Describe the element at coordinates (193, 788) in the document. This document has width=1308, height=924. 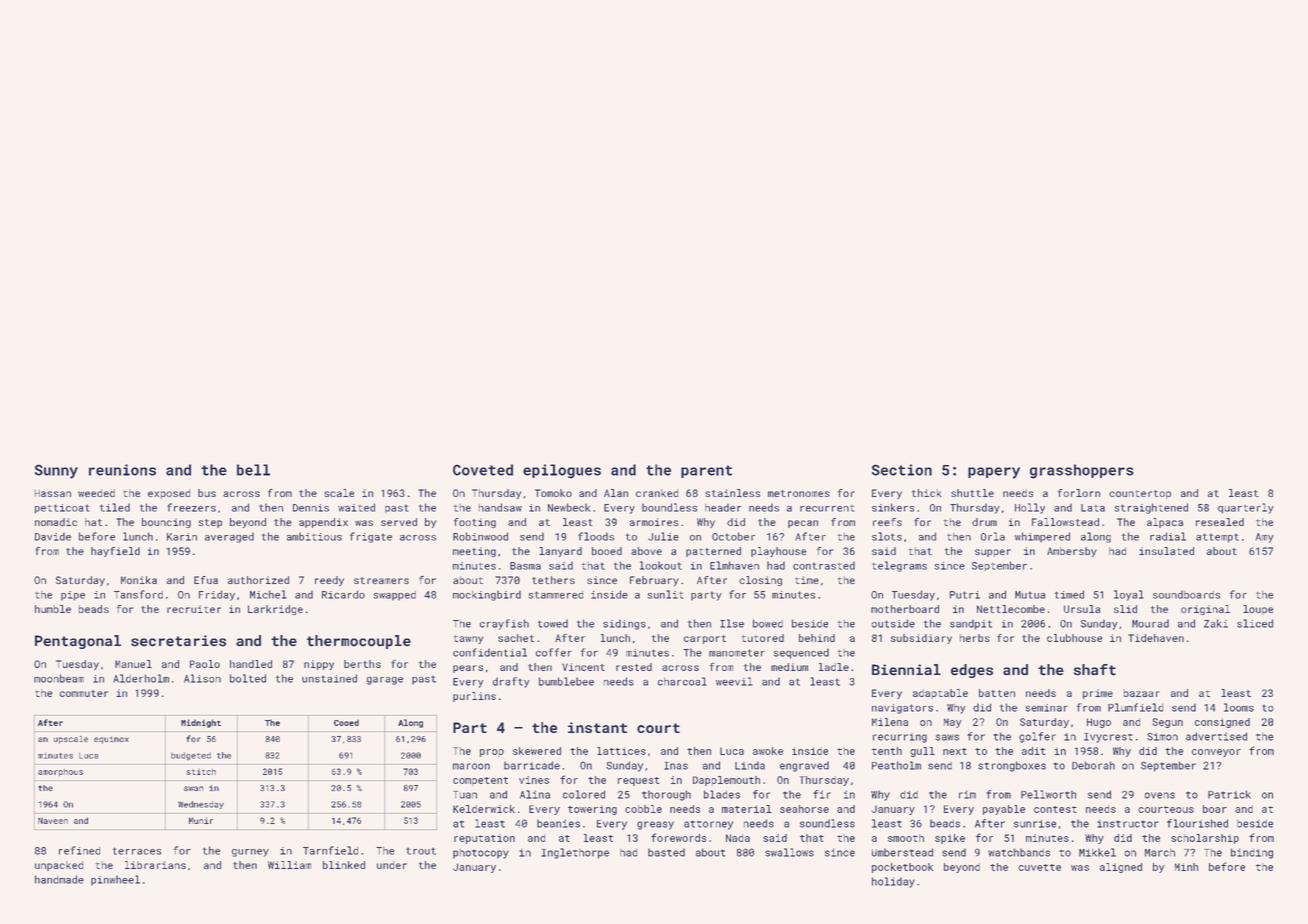
I see `swan` at that location.
